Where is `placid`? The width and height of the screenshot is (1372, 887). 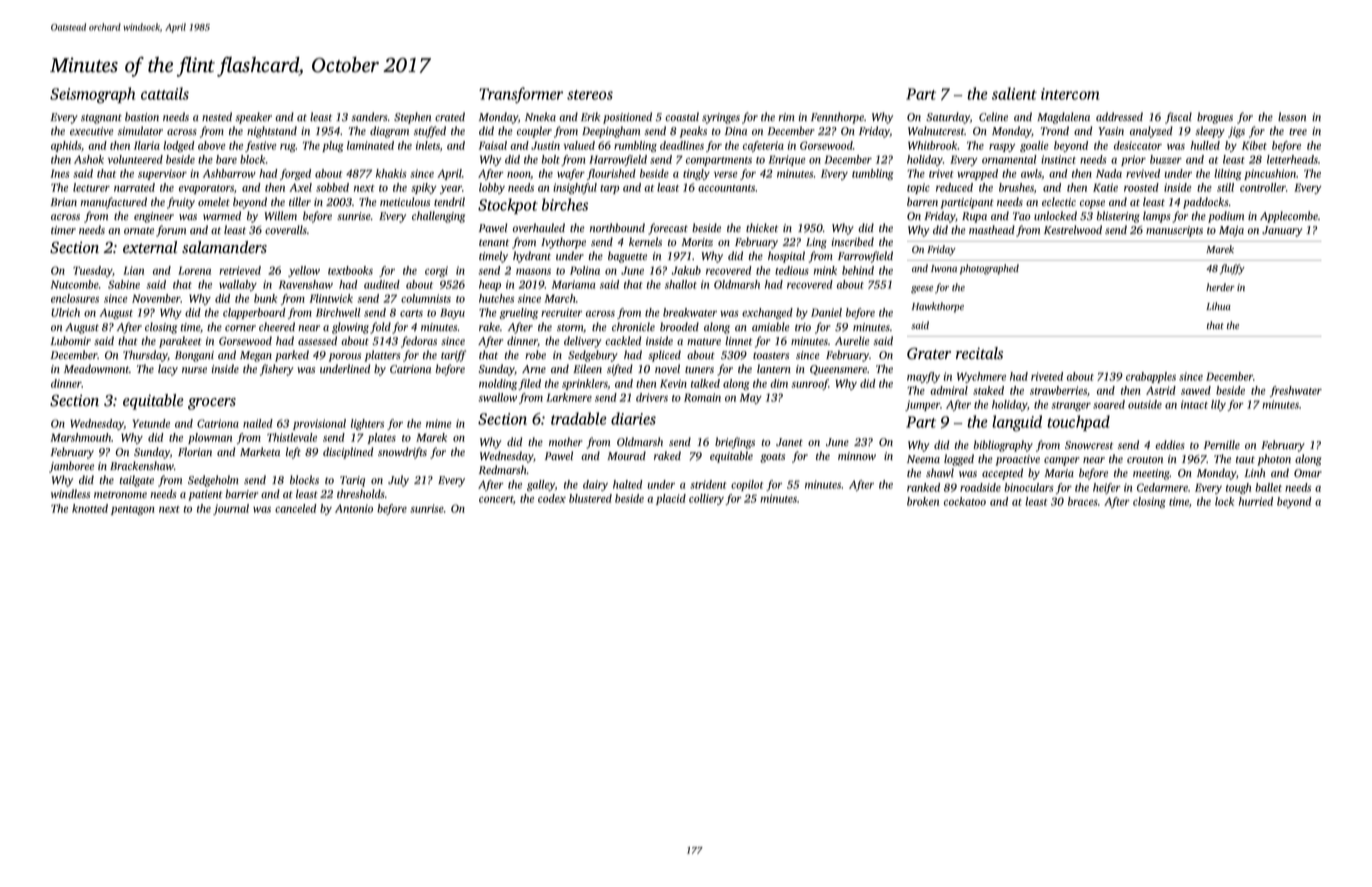
placid is located at coordinates (671, 499).
